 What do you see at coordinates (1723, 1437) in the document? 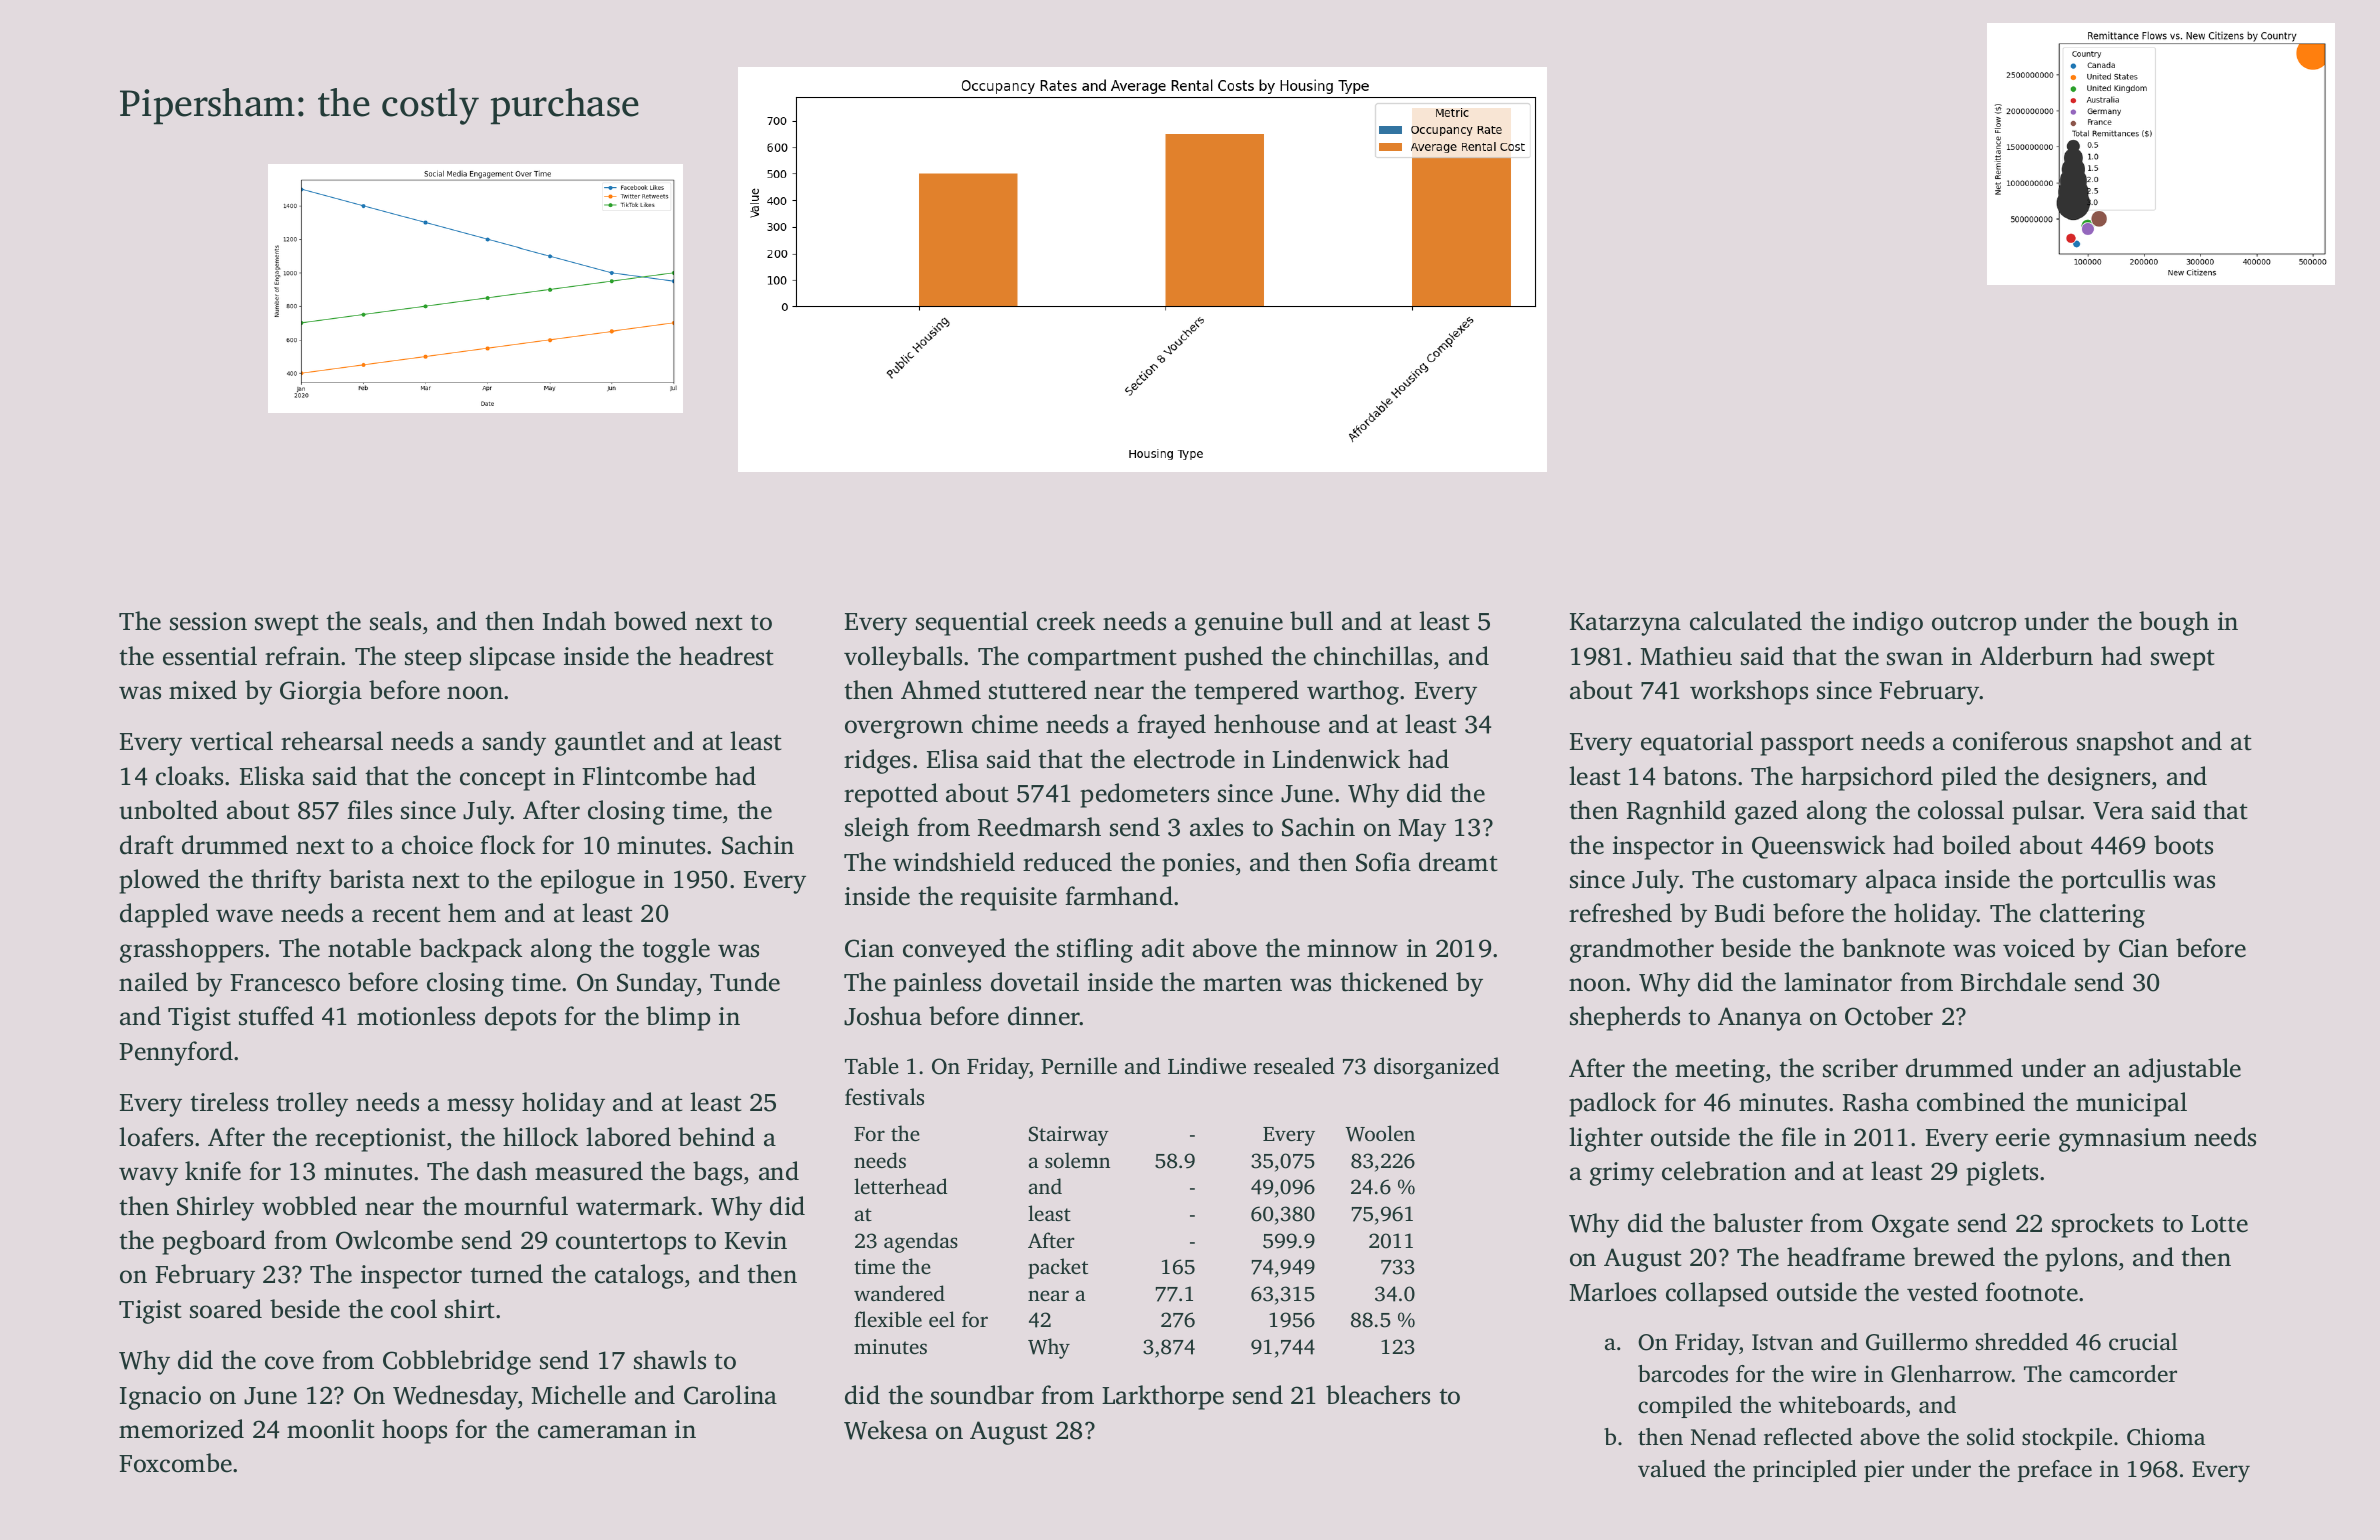
I see `Nenad` at bounding box center [1723, 1437].
